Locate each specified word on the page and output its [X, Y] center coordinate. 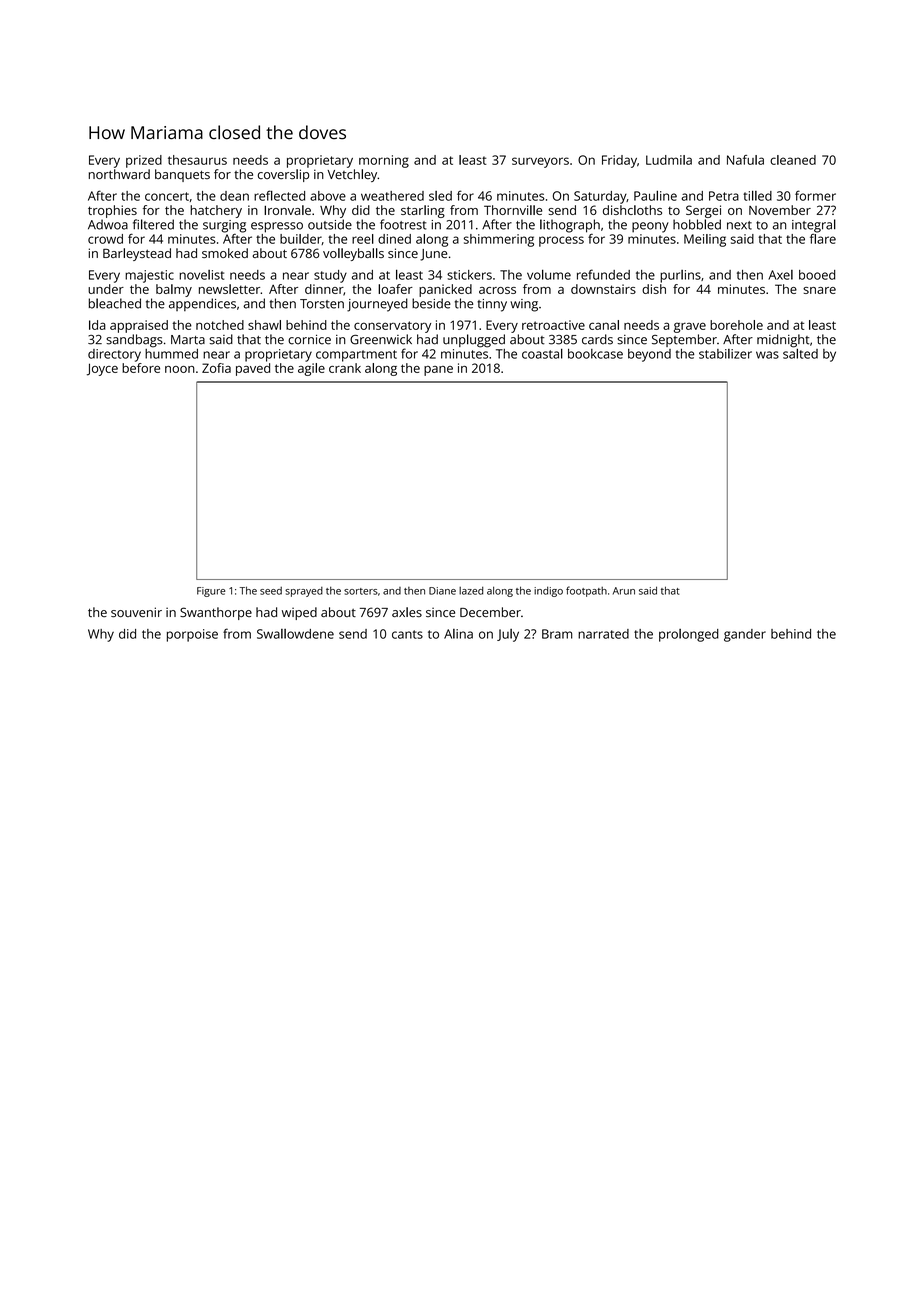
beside [431, 303]
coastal [542, 353]
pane [438, 371]
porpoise [192, 635]
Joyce [102, 369]
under [106, 289]
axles [407, 612]
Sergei [703, 211]
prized [144, 161]
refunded [603, 274]
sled [440, 196]
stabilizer [725, 354]
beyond [649, 355]
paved [253, 369]
